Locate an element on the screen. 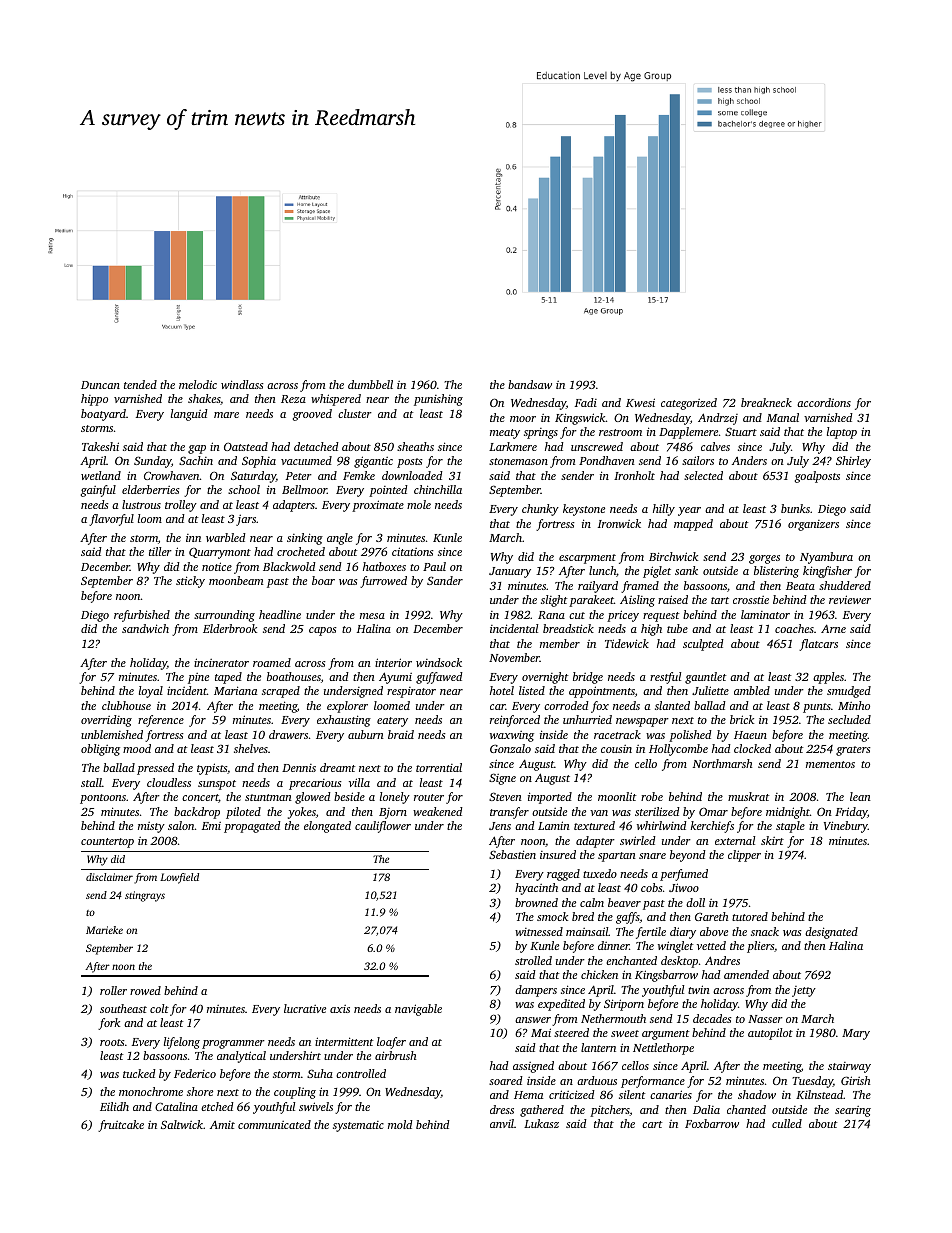 The height and width of the screenshot is (1233, 952). raised is located at coordinates (673, 599).
